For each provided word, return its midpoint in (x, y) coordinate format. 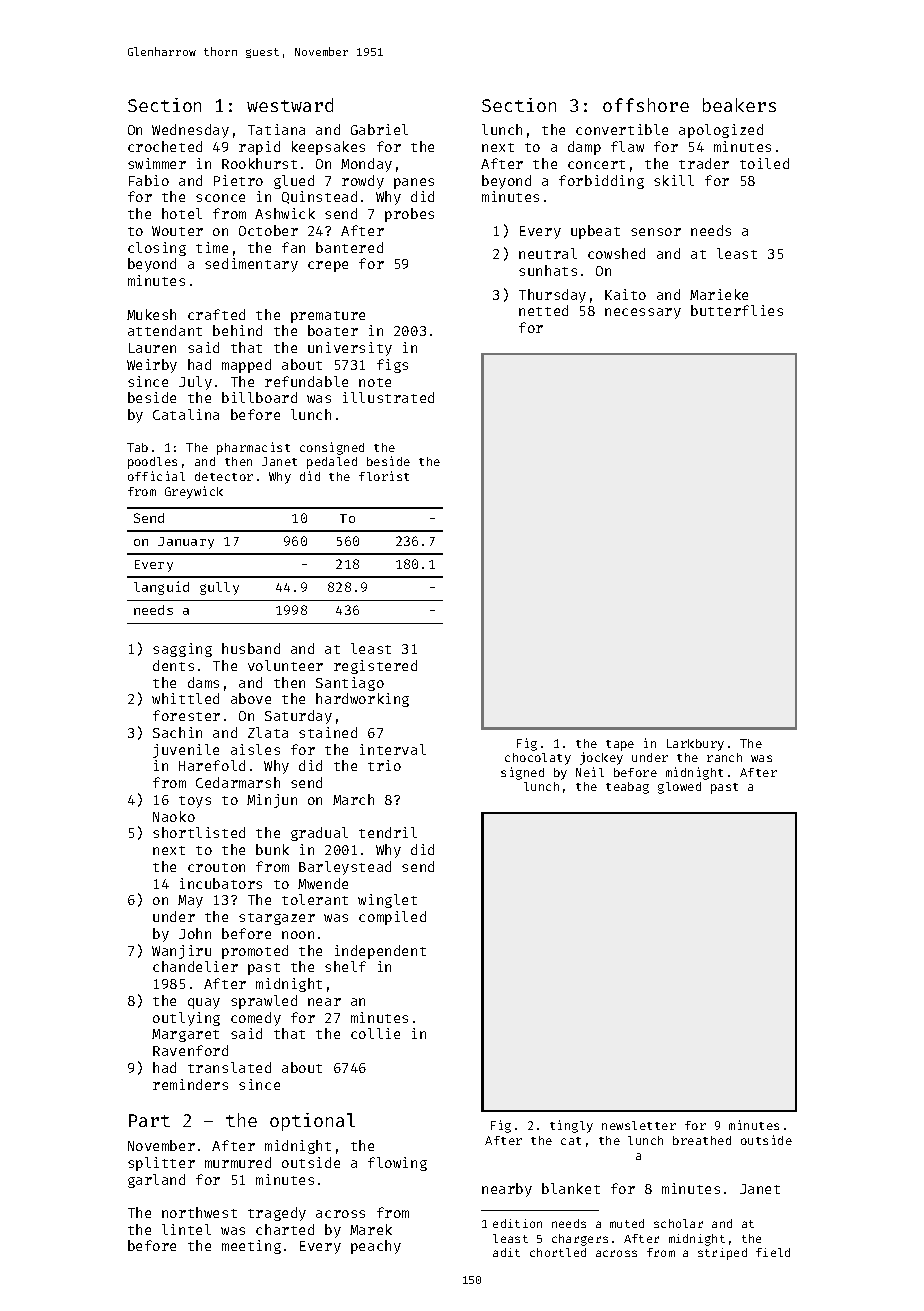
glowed (679, 788)
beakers (739, 105)
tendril (388, 832)
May (190, 901)
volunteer (285, 665)
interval (393, 749)
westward (290, 105)
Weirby (152, 366)
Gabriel (379, 129)
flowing (397, 1164)
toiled (764, 163)
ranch (724, 757)
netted (543, 310)
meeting (251, 1247)
